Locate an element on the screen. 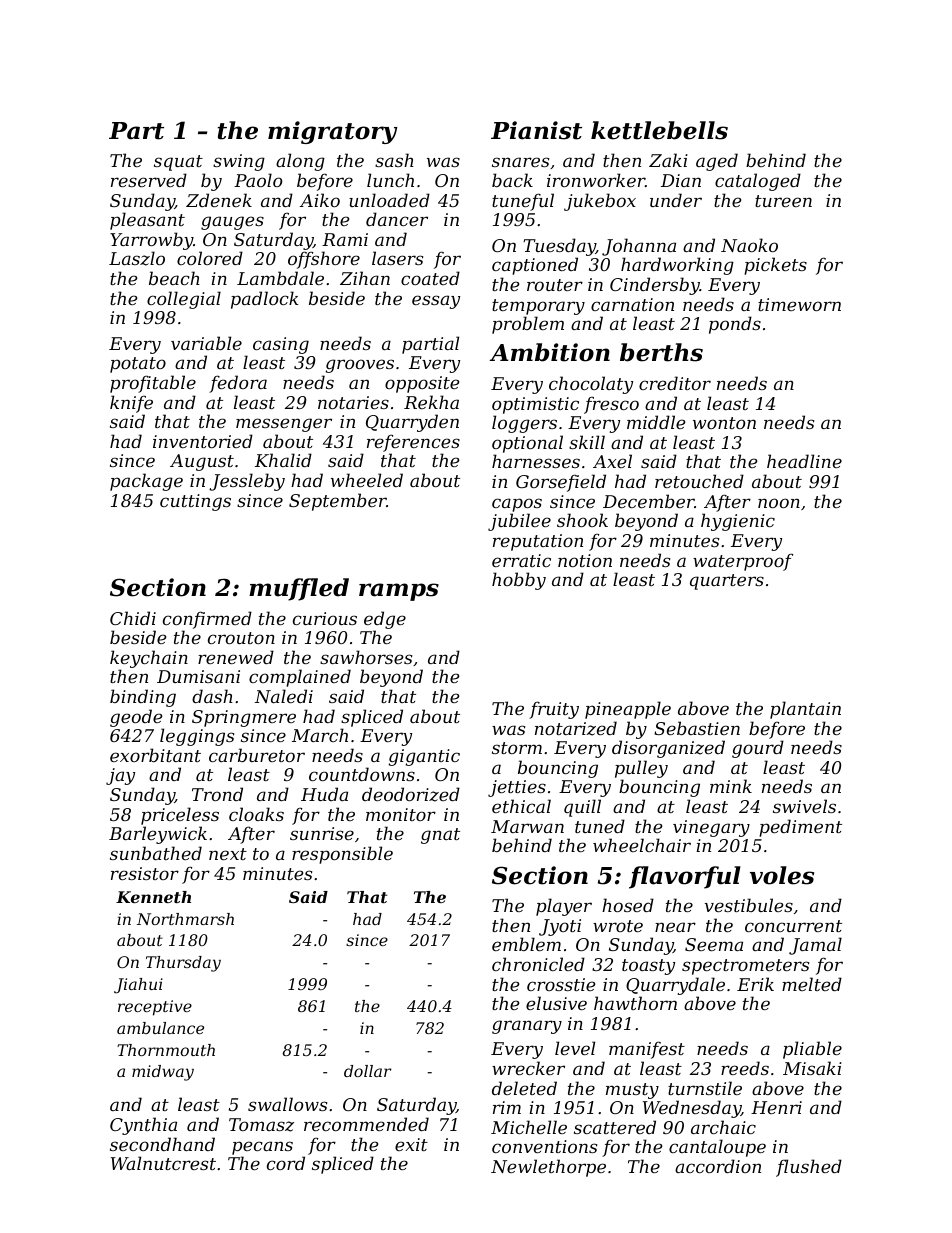  kettlebells is located at coordinates (659, 130).
